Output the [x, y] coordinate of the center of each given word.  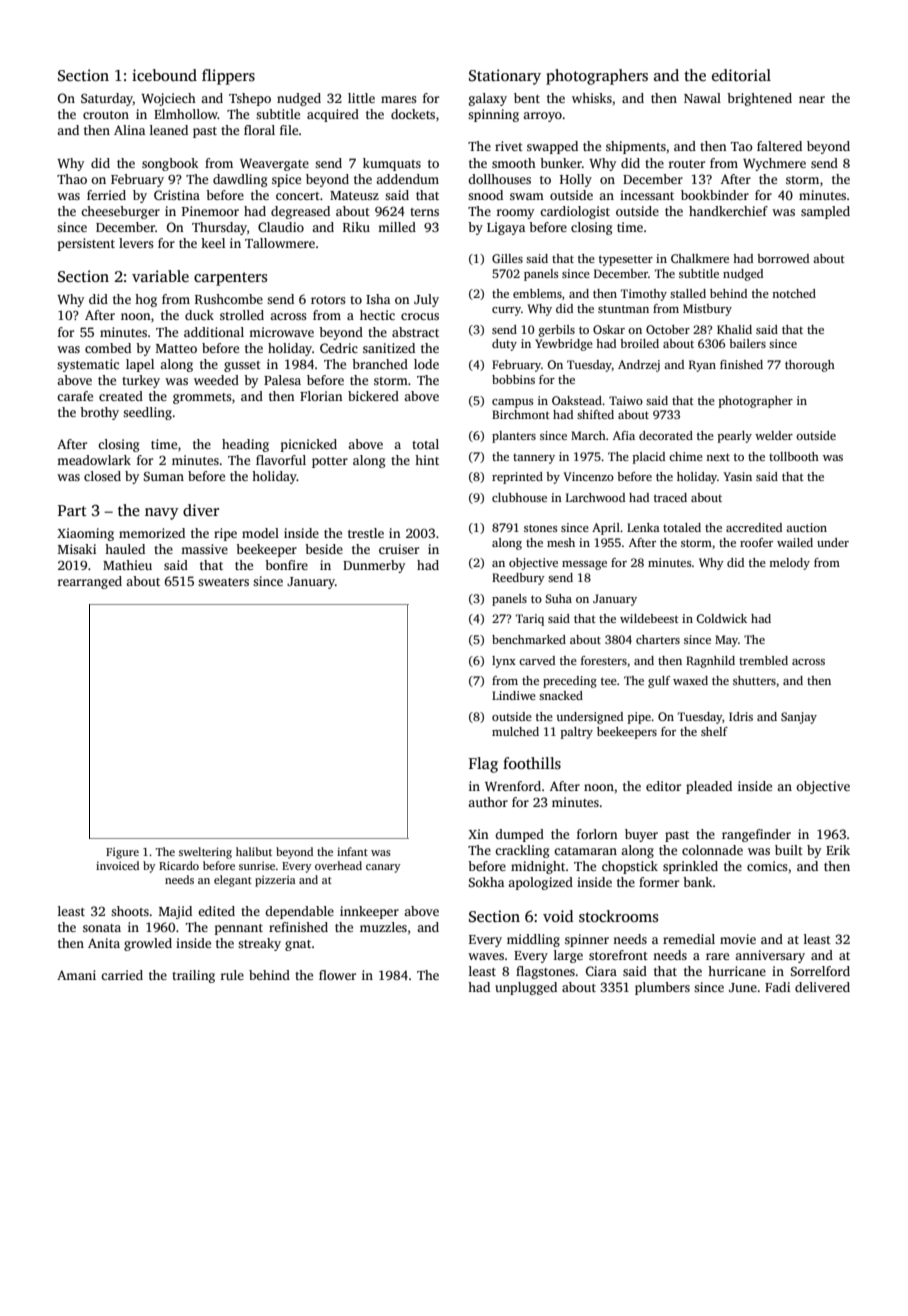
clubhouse [519, 497]
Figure [122, 853]
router [687, 164]
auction [806, 527]
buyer [641, 835]
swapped [552, 147]
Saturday [107, 99]
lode [426, 364]
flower [337, 975]
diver [201, 510]
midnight [538, 867]
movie [738, 939]
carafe [75, 396]
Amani [76, 975]
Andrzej [639, 366]
